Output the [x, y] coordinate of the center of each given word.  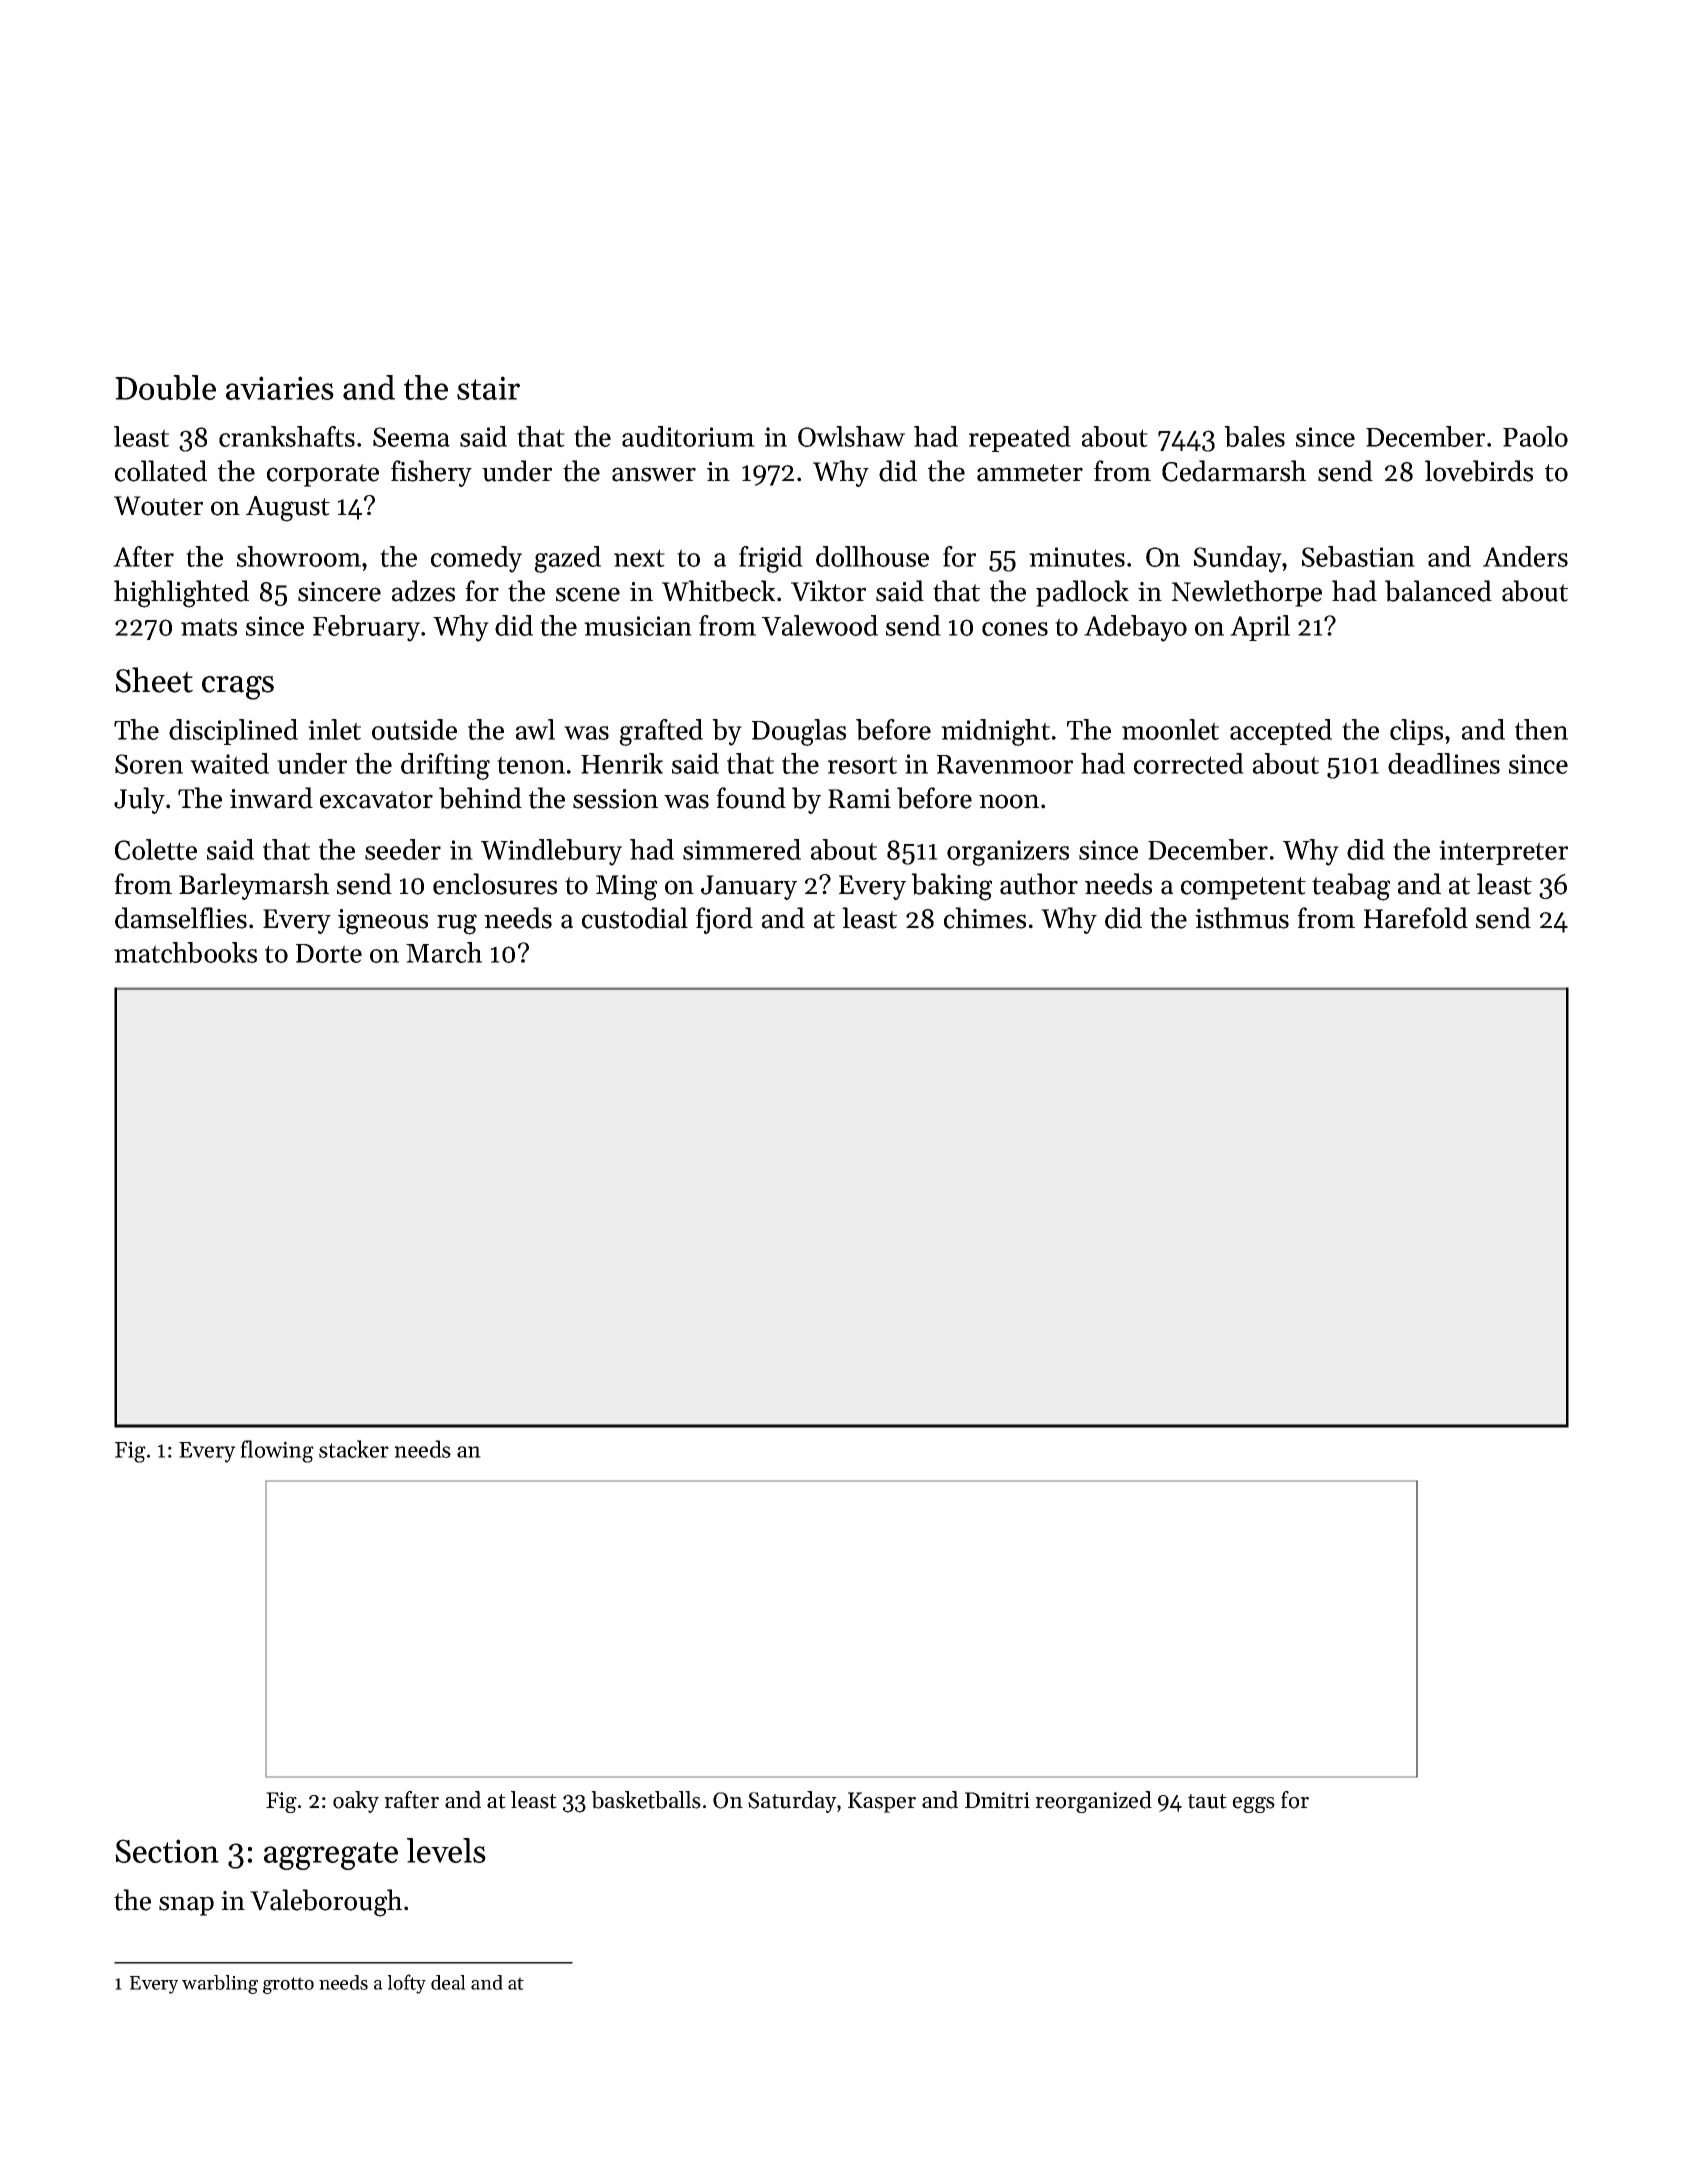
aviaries [280, 388]
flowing [277, 1451]
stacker [354, 1449]
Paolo [1535, 436]
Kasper [882, 1802]
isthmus [1242, 918]
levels [446, 1850]
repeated [1020, 439]
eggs [1253, 1805]
